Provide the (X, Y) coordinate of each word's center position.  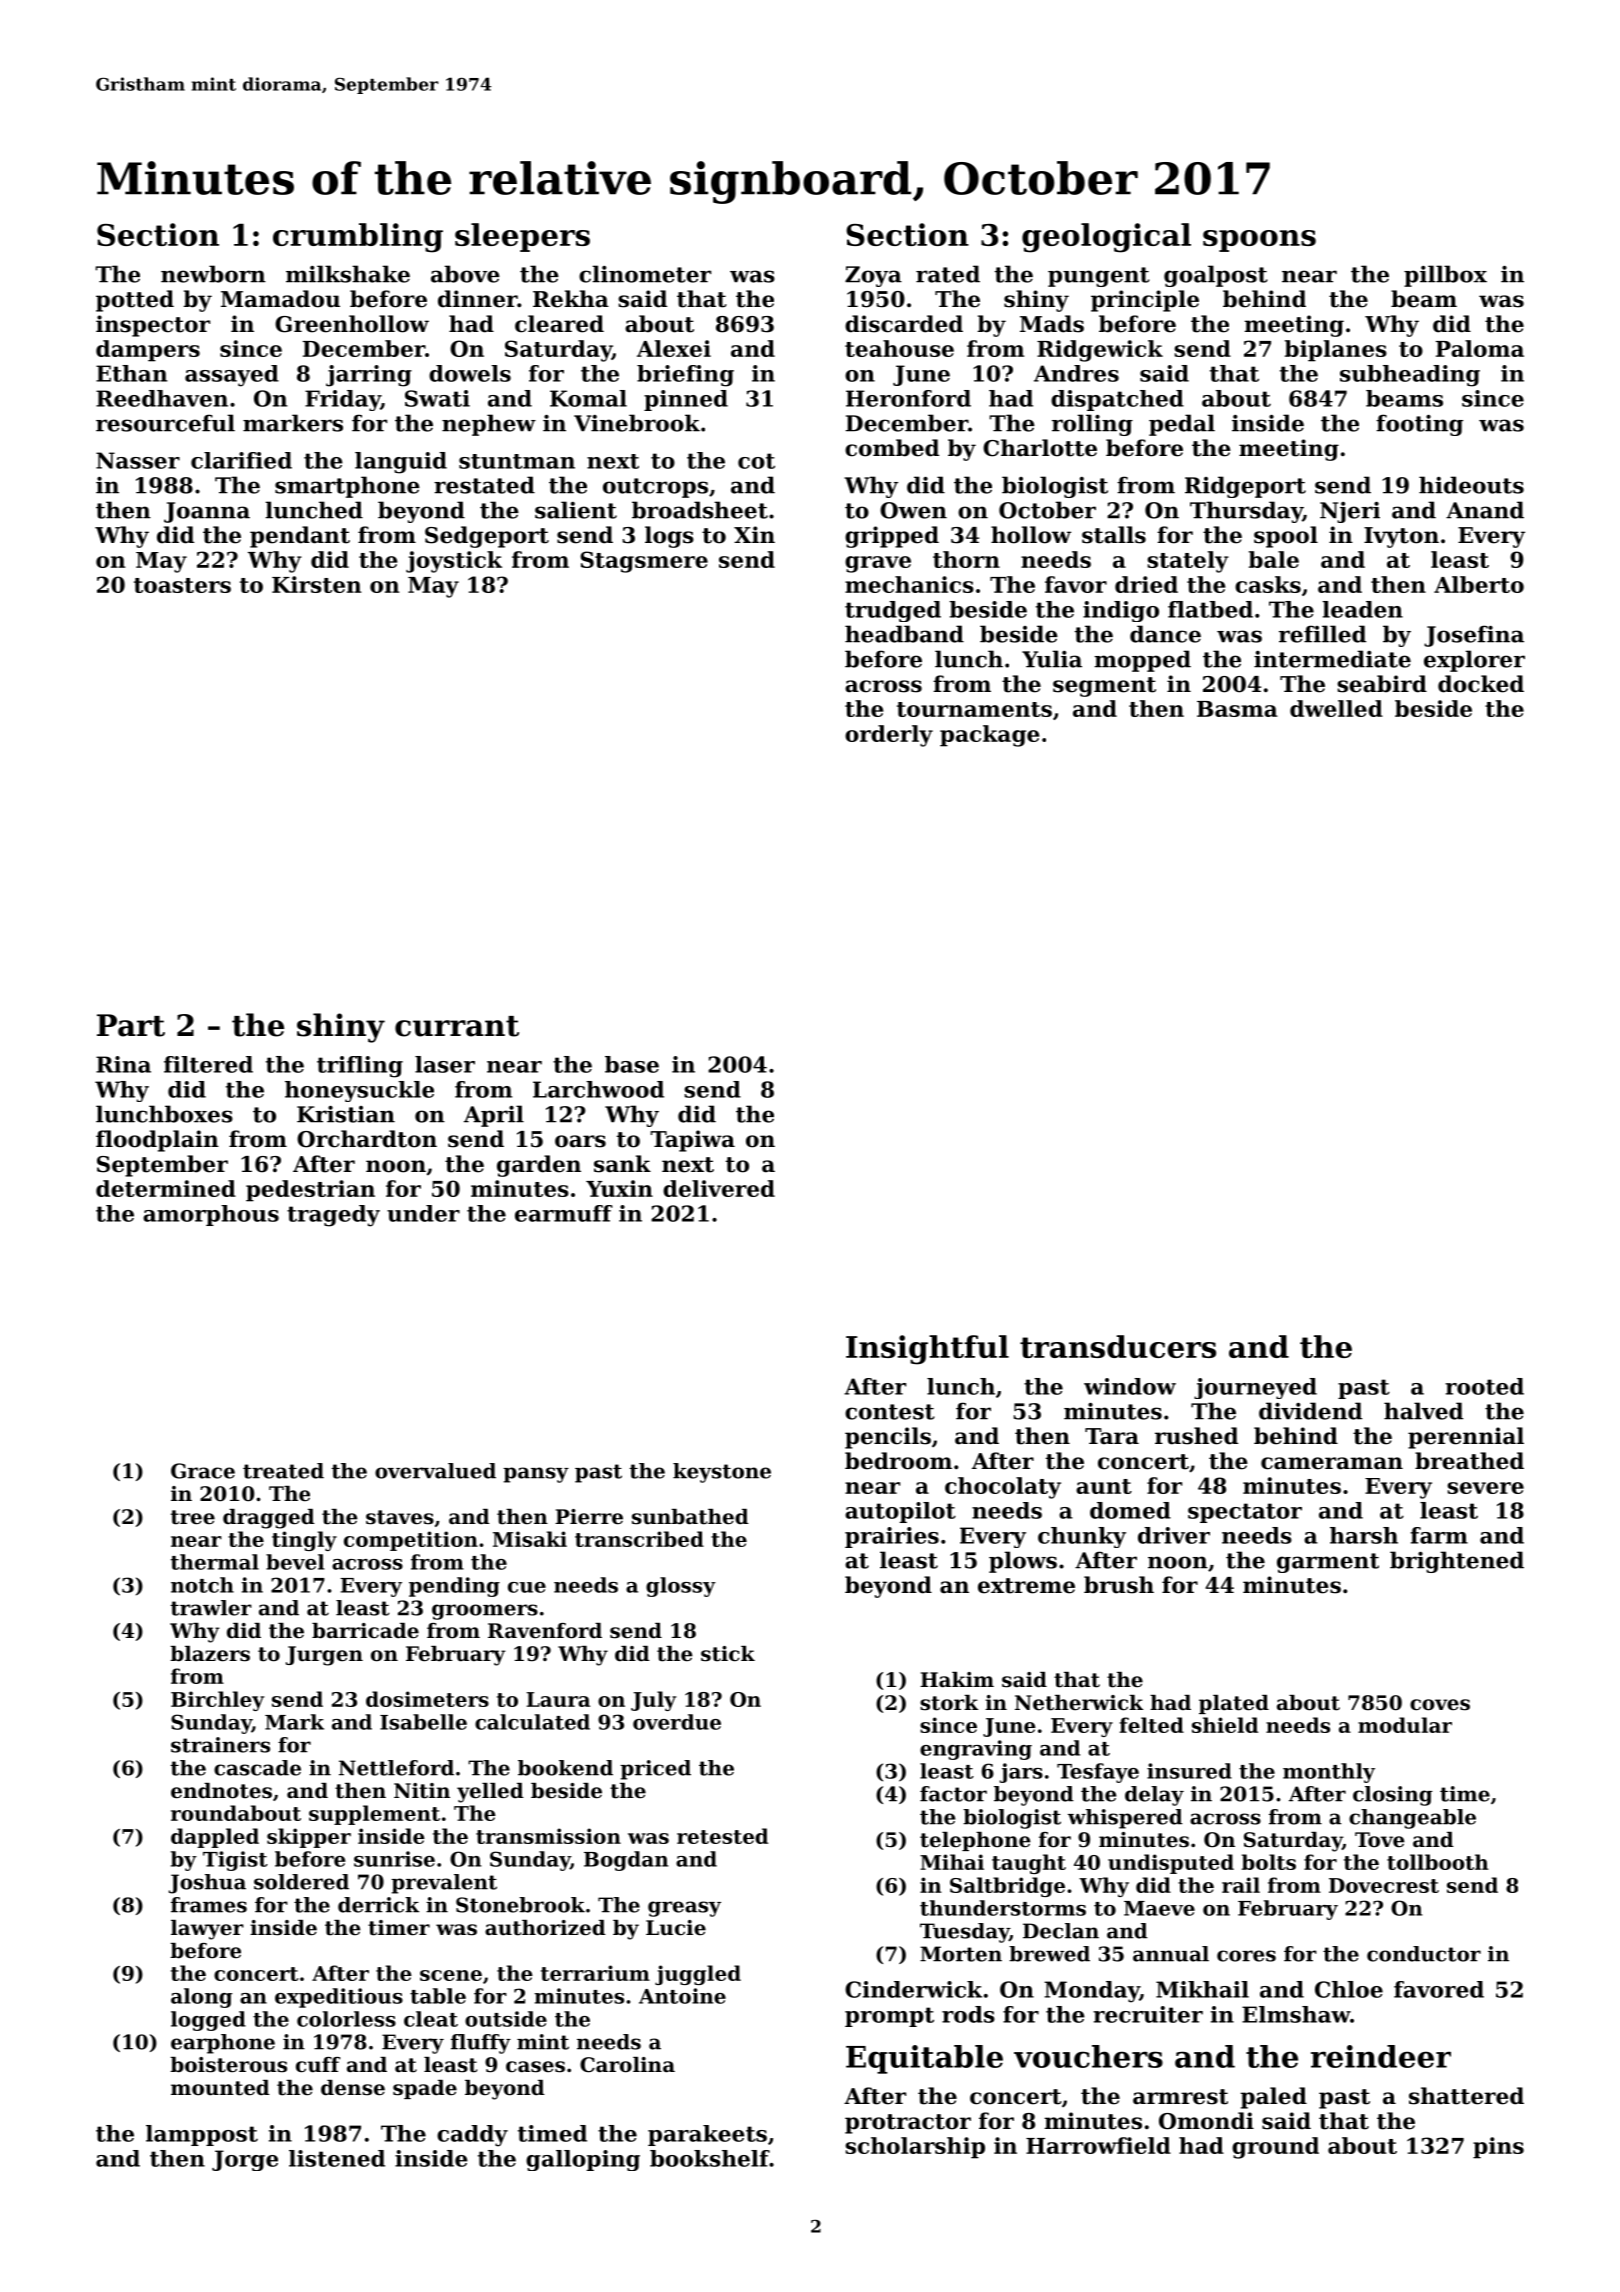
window (1130, 1386)
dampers (148, 351)
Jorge (245, 2160)
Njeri (1350, 512)
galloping (583, 2160)
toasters (182, 585)
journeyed (1255, 1388)
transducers (1118, 1346)
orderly (889, 736)
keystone (722, 1473)
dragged (269, 1519)
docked (1481, 684)
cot (756, 461)
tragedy (333, 1216)
